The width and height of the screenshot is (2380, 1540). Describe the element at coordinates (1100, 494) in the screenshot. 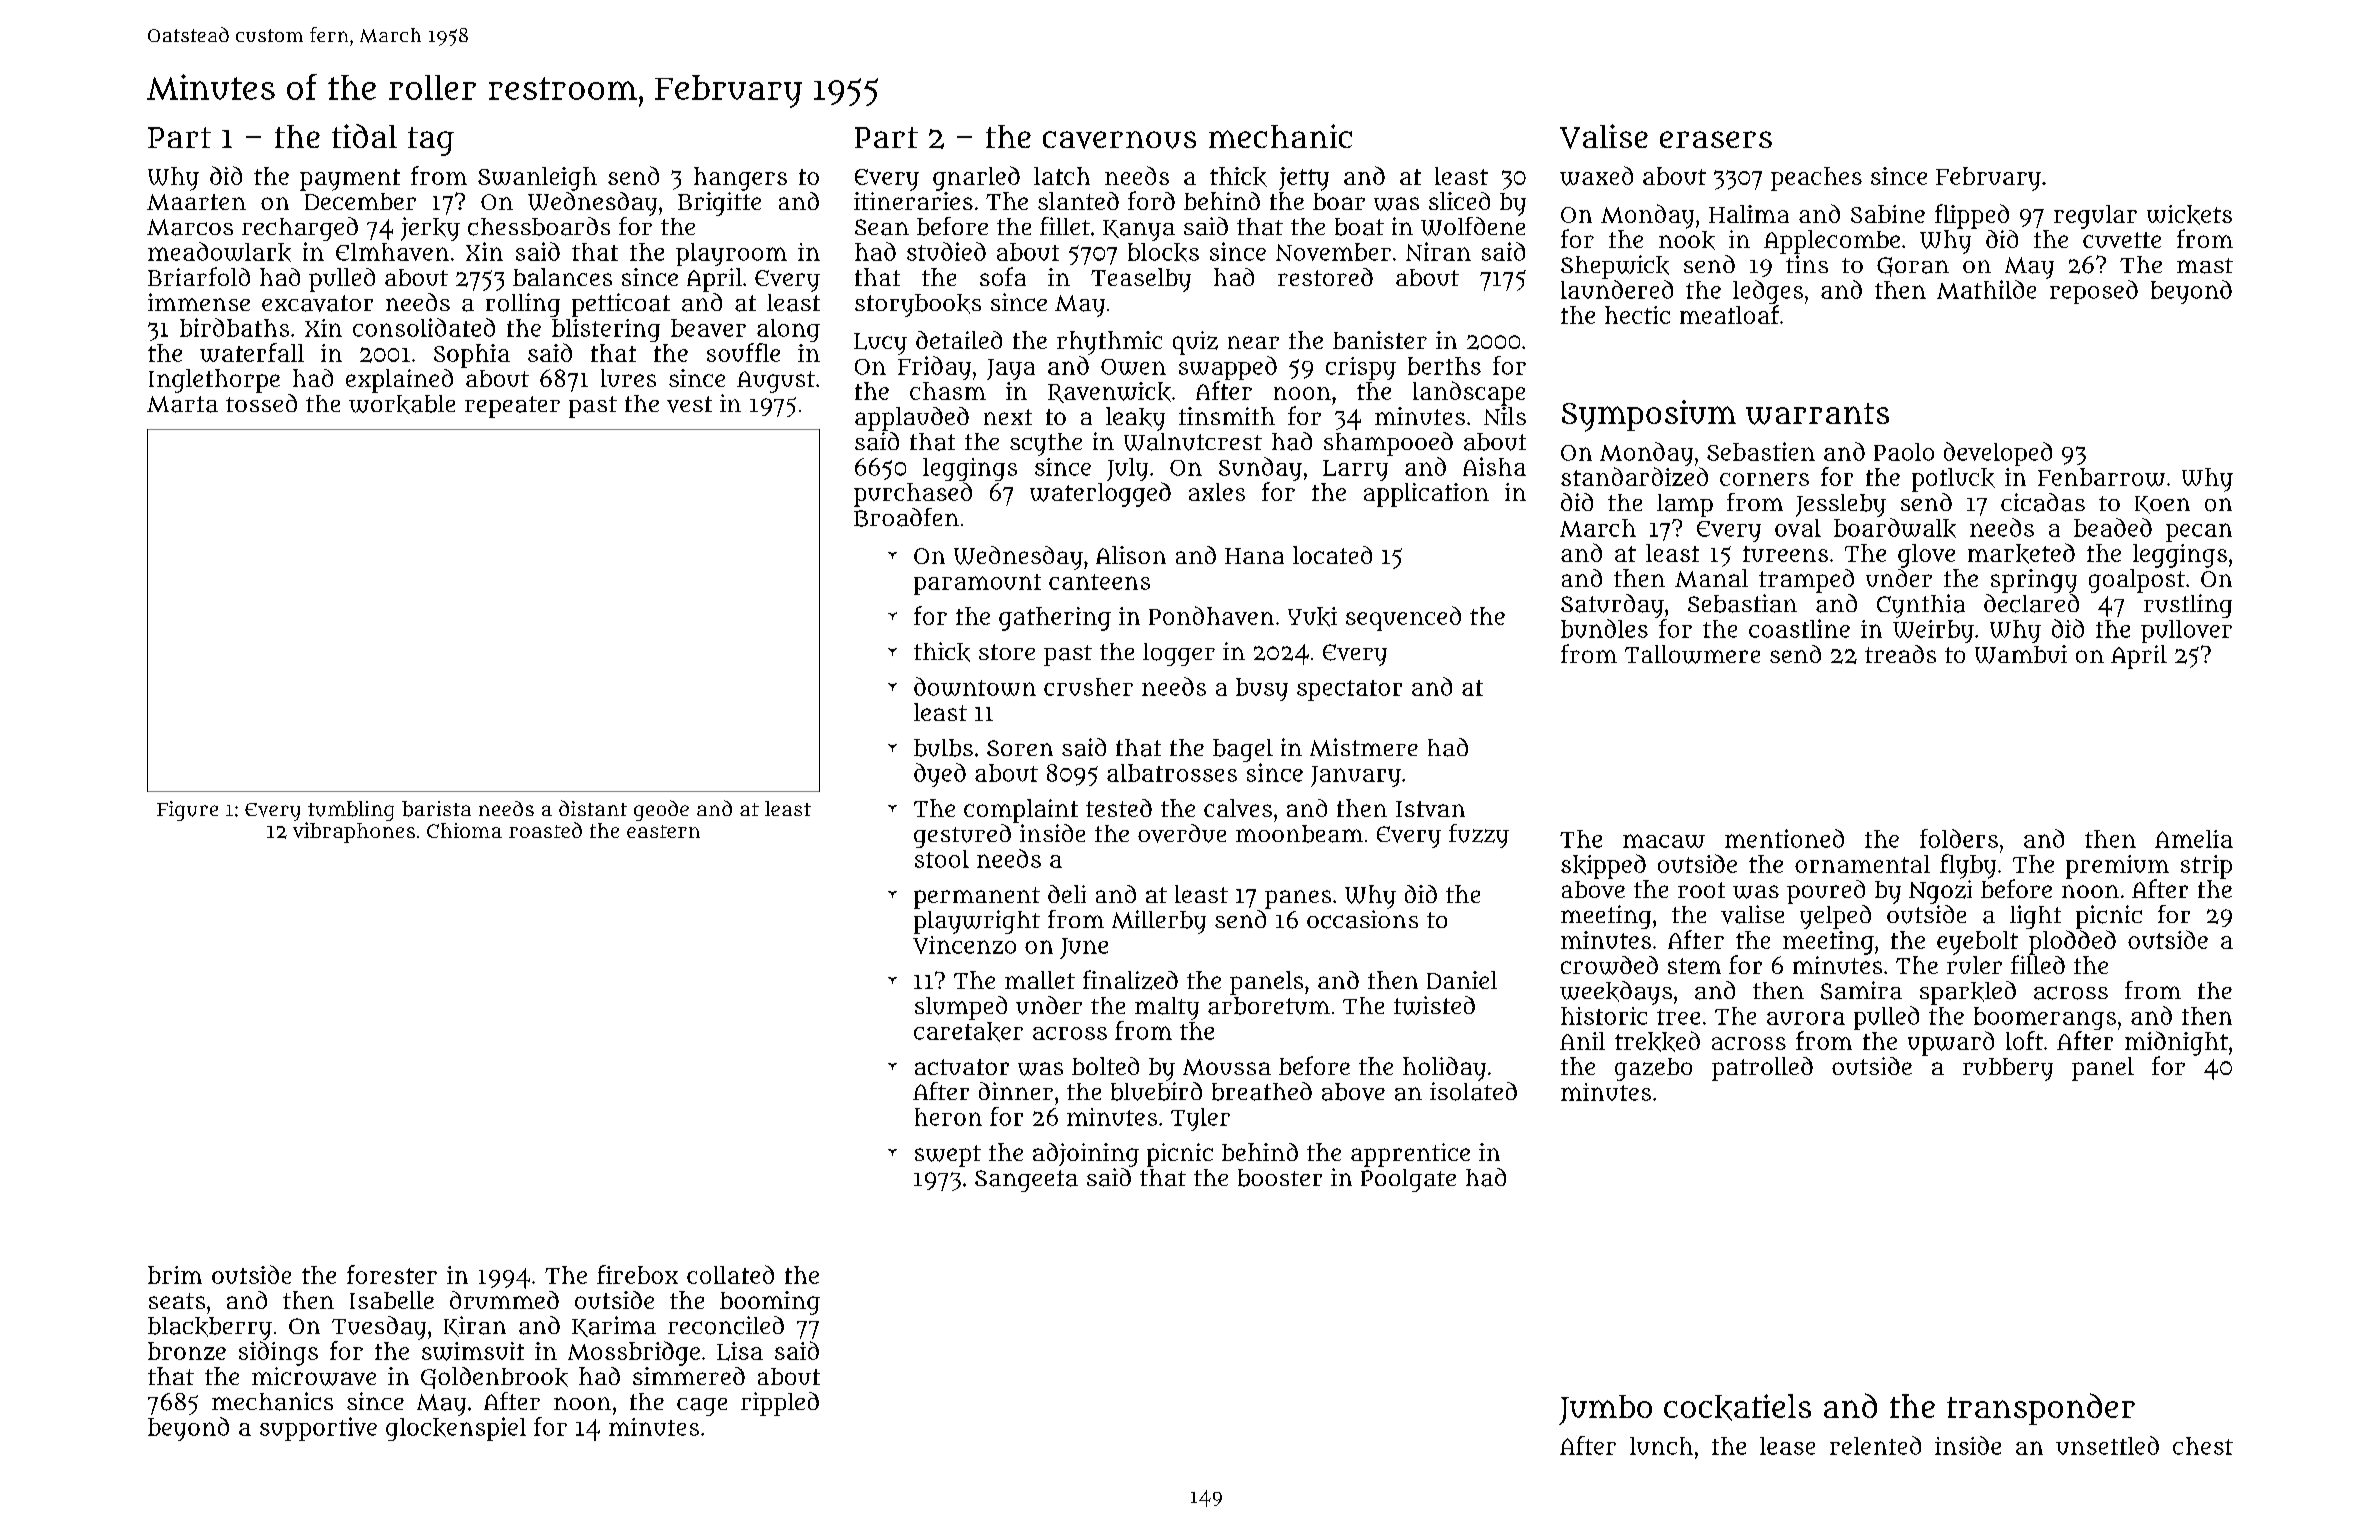

I see `waterlogged` at that location.
